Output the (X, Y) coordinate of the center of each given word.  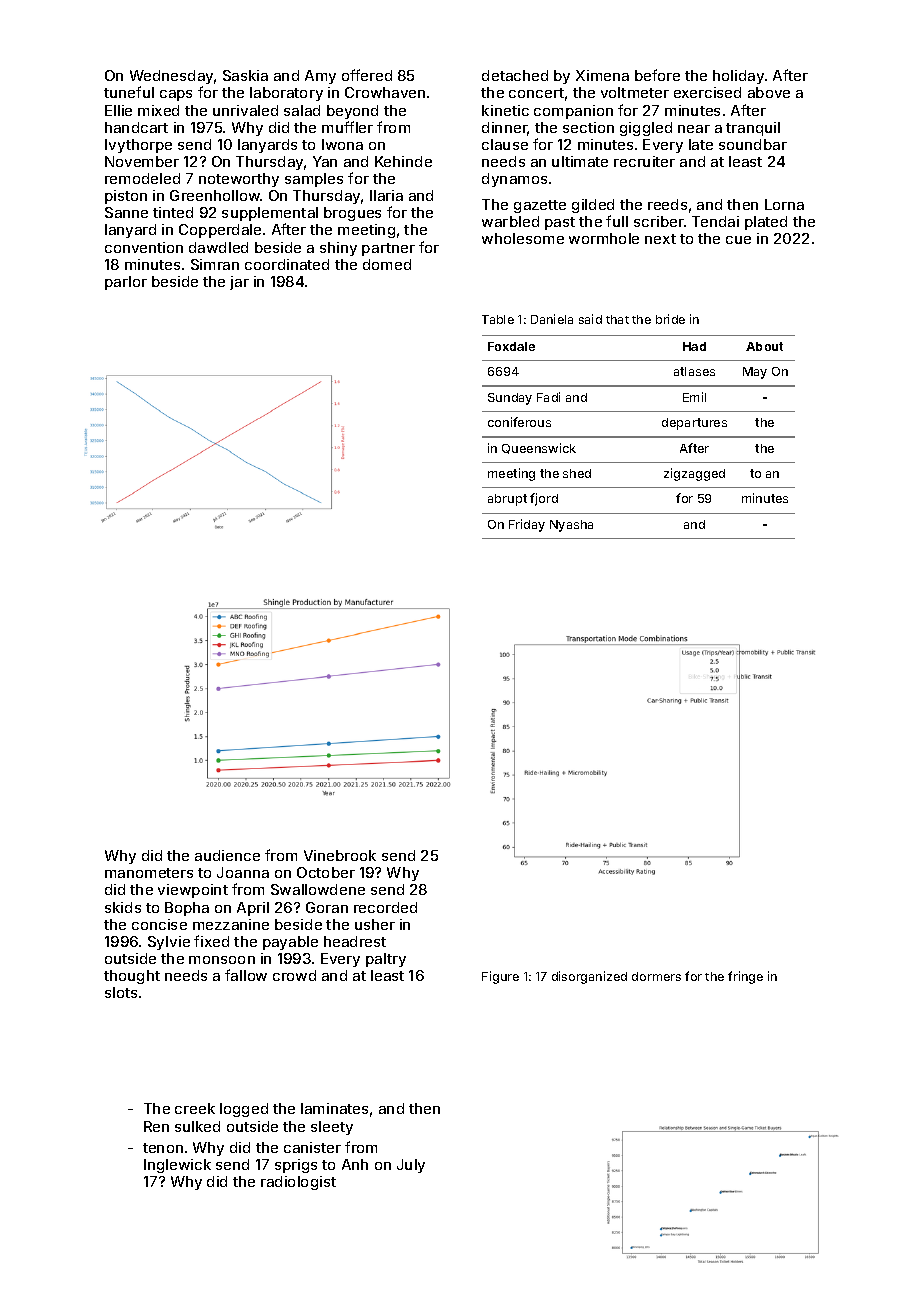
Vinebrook (340, 855)
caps (176, 95)
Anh (355, 1164)
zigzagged (694, 474)
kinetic (505, 110)
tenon (163, 1148)
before (657, 75)
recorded (385, 907)
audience (227, 855)
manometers (149, 873)
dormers (656, 976)
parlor (126, 283)
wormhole (604, 238)
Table (498, 319)
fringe (745, 977)
